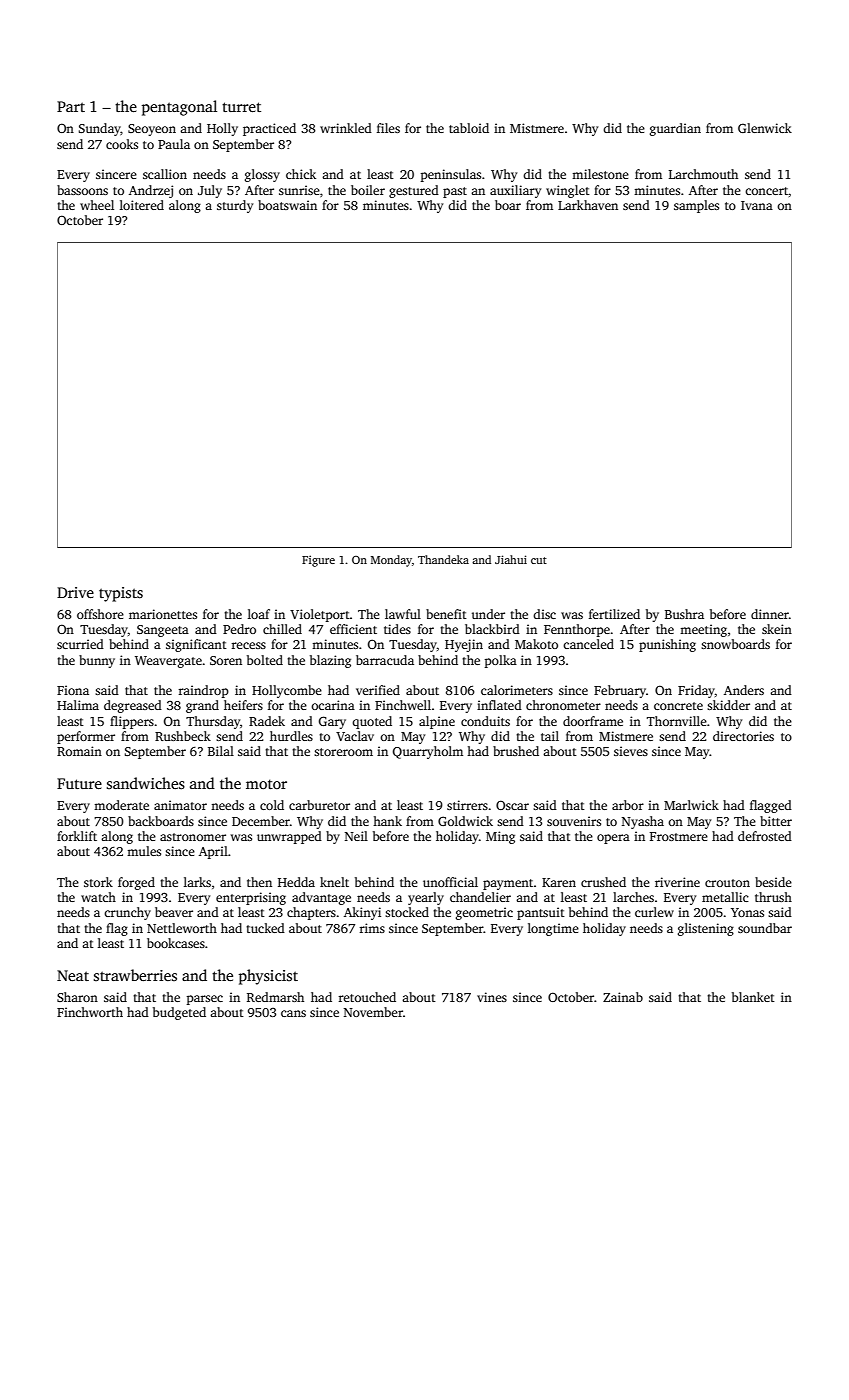 The width and height of the image is (849, 1400). What do you see at coordinates (684, 614) in the image?
I see `Bushra` at bounding box center [684, 614].
